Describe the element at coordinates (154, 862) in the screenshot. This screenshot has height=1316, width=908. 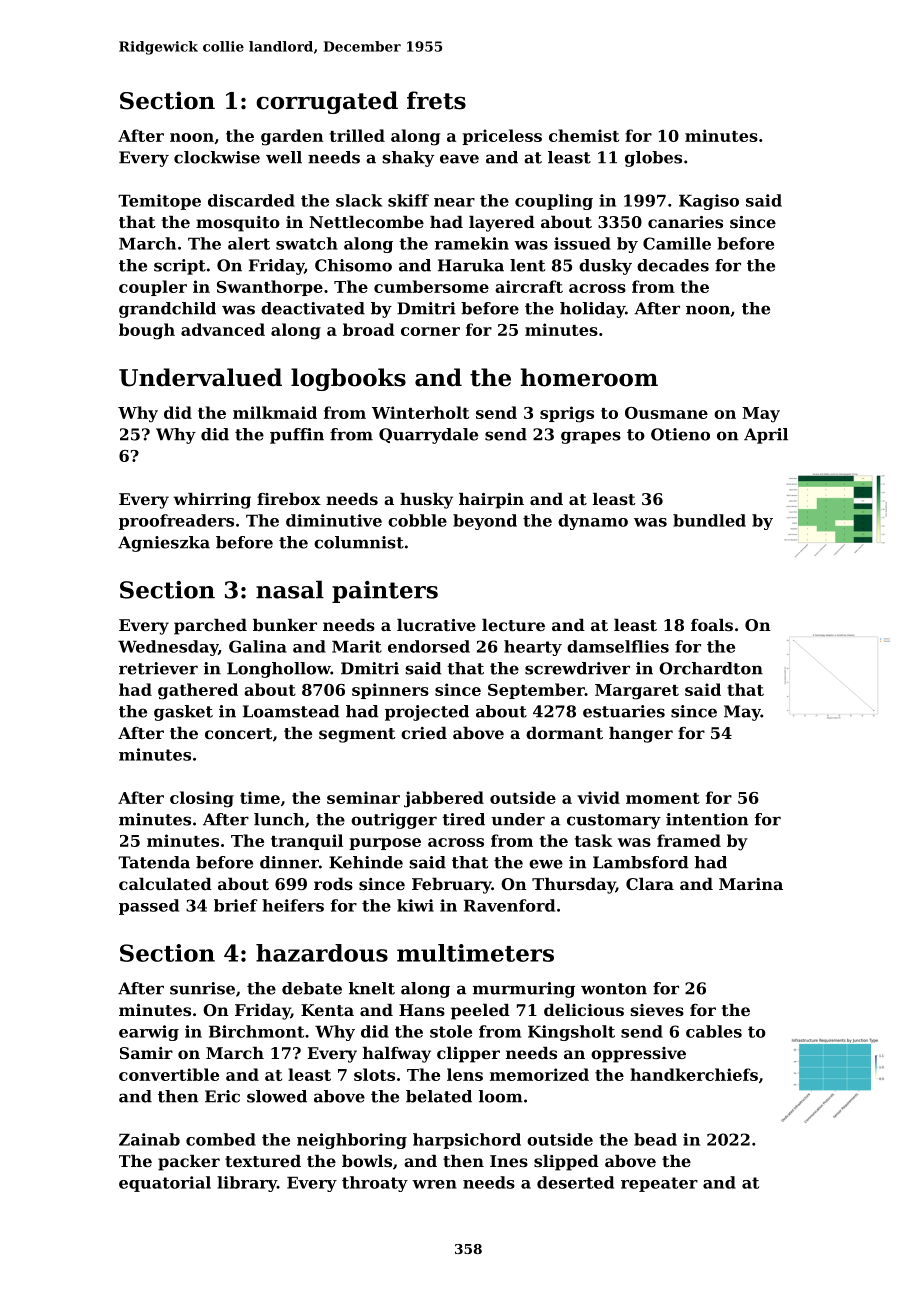
I see `Tatenda` at that location.
